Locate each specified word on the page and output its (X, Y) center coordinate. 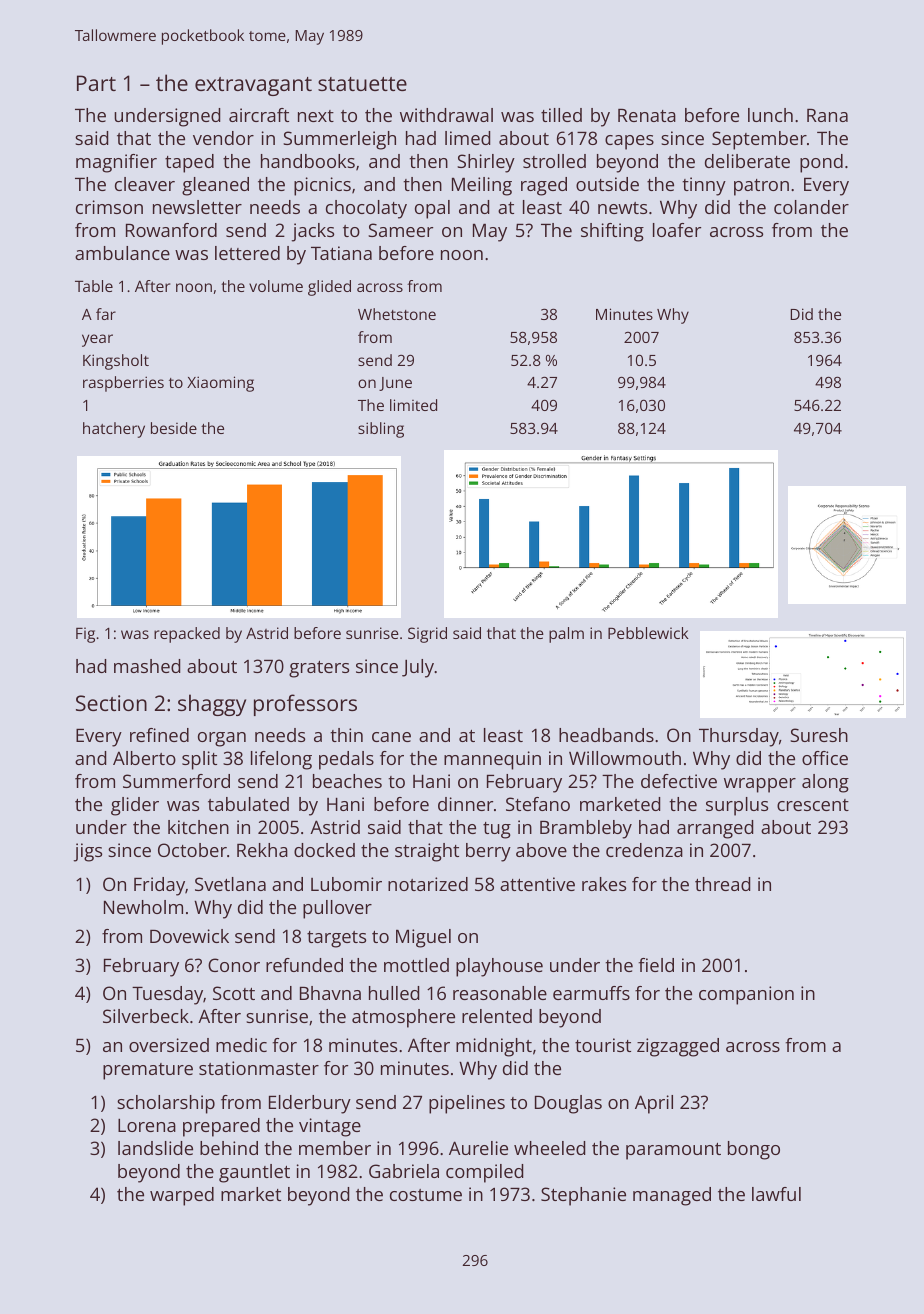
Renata (647, 115)
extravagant (253, 86)
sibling (381, 430)
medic (241, 1045)
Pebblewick (648, 633)
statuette (362, 84)
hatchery (114, 430)
